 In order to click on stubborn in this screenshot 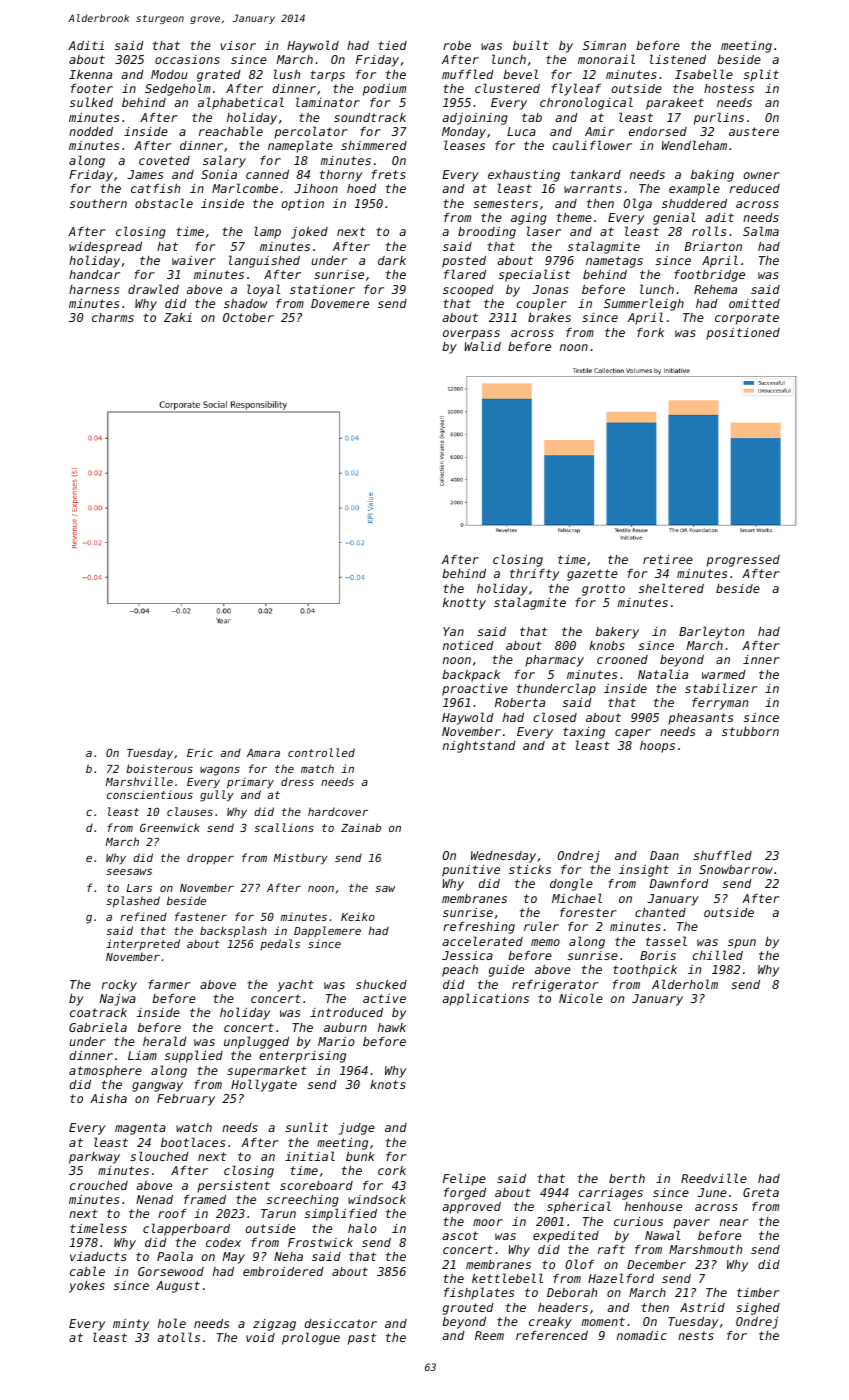, I will do `click(750, 731)`.
